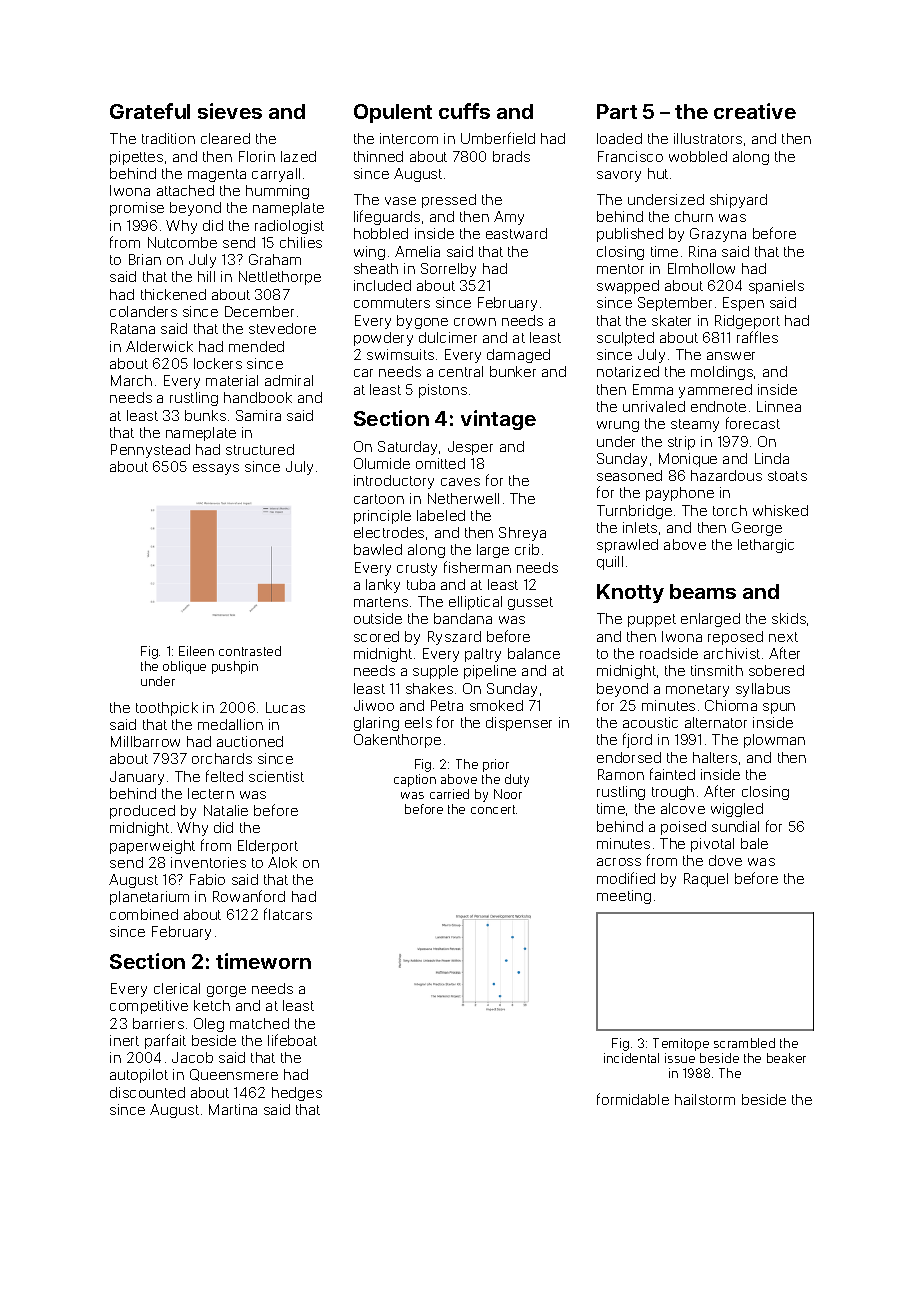  Describe the element at coordinates (297, 1094) in the screenshot. I see `hedges` at that location.
